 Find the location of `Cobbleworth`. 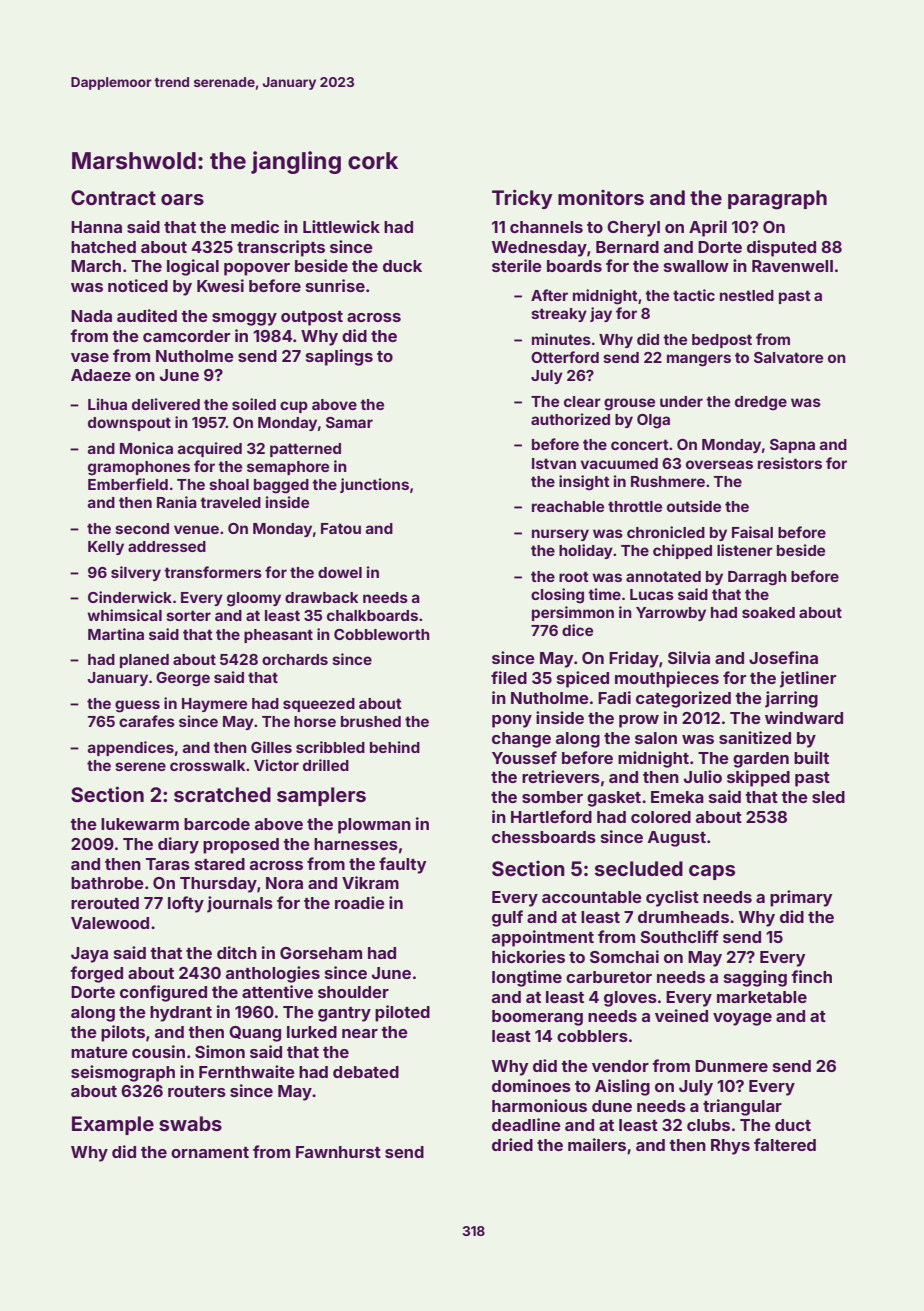

Cobbleworth is located at coordinates (382, 634).
